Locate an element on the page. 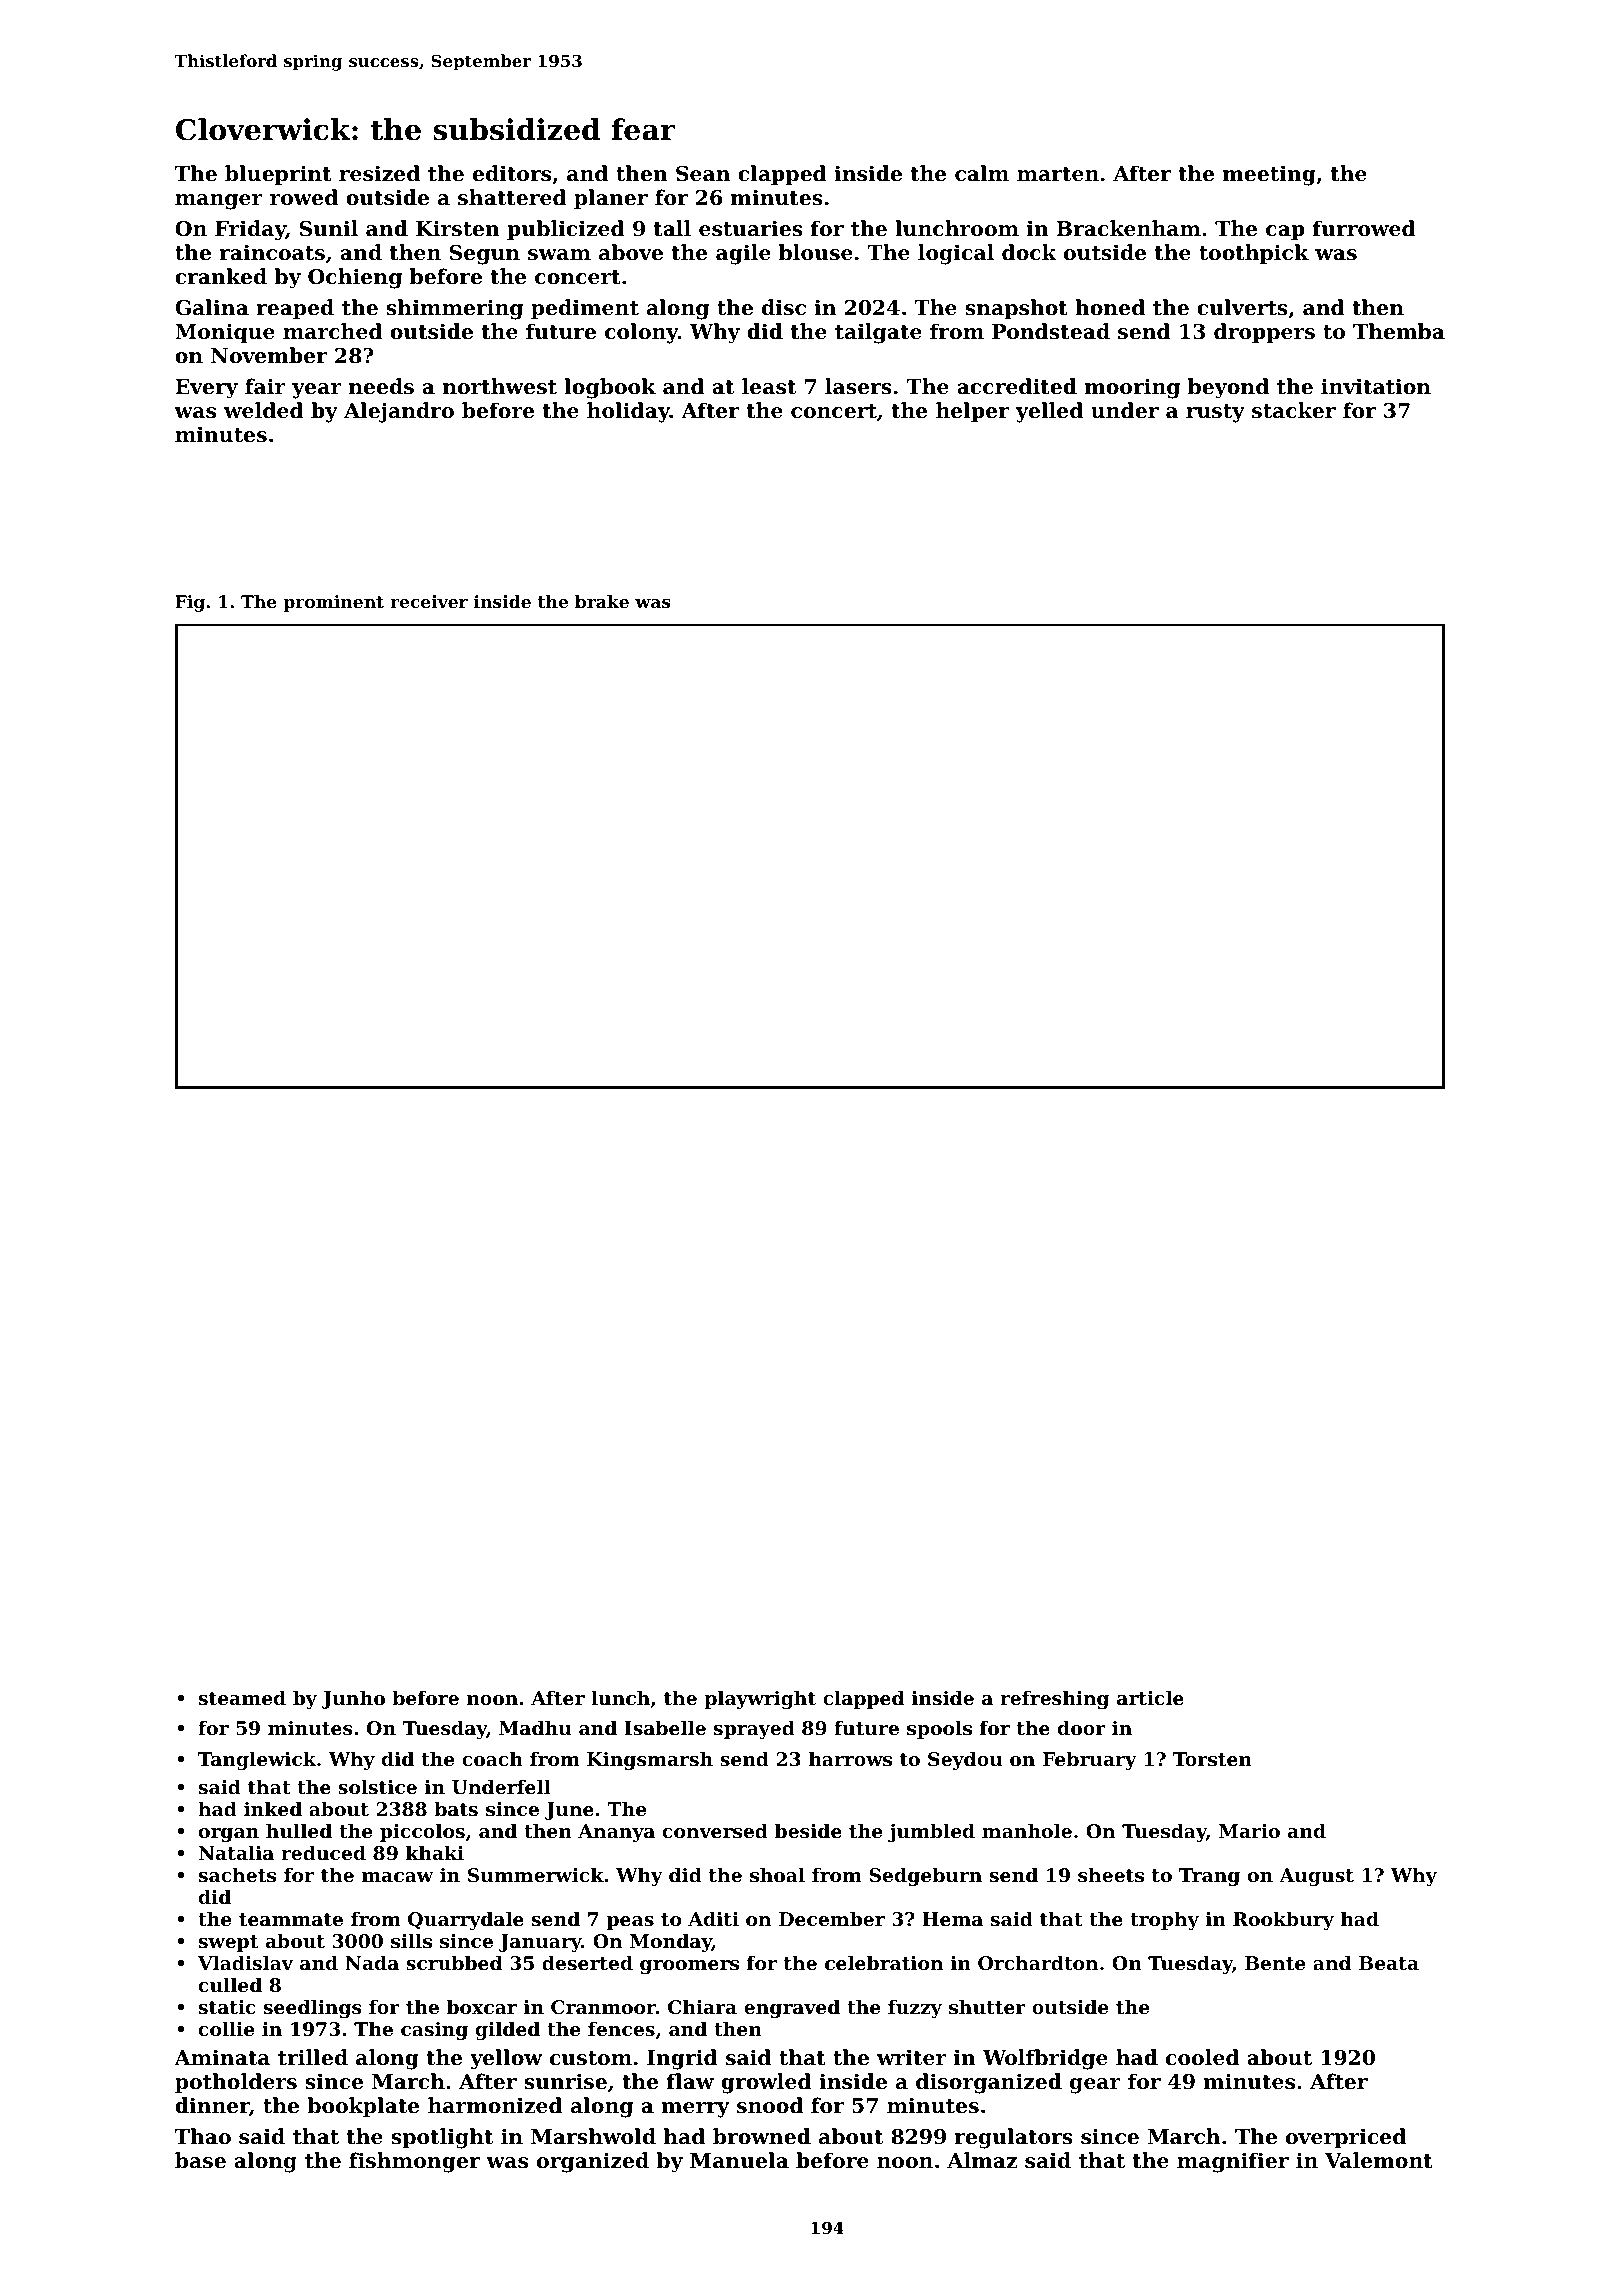 This page has width=1620, height=2292. meeting is located at coordinates (1269, 175).
